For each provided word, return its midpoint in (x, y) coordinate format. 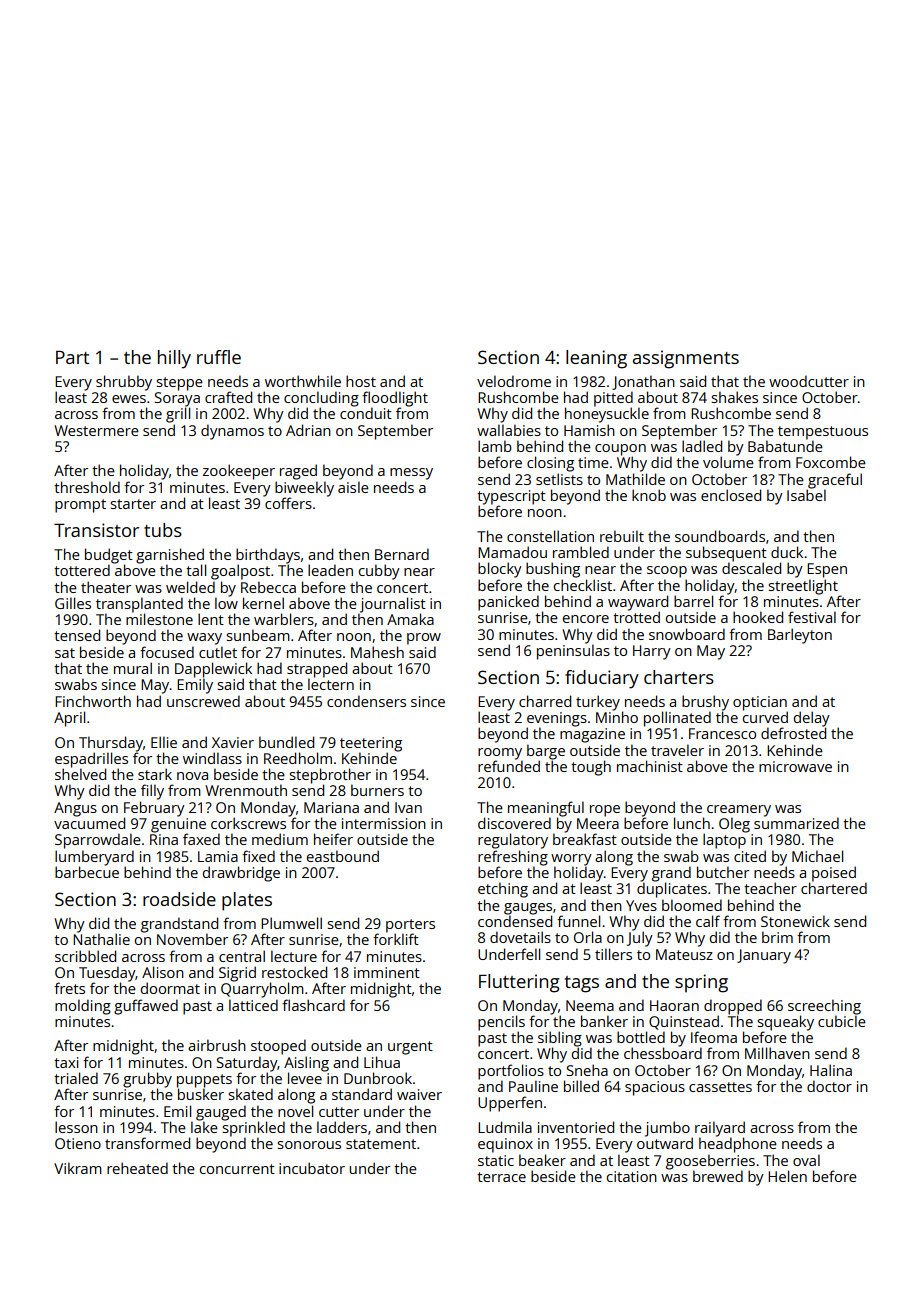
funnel (578, 921)
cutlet (218, 652)
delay (812, 719)
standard (362, 1094)
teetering (371, 744)
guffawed (146, 1007)
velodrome (514, 381)
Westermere (96, 430)
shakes (735, 397)
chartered (834, 888)
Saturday (247, 1064)
